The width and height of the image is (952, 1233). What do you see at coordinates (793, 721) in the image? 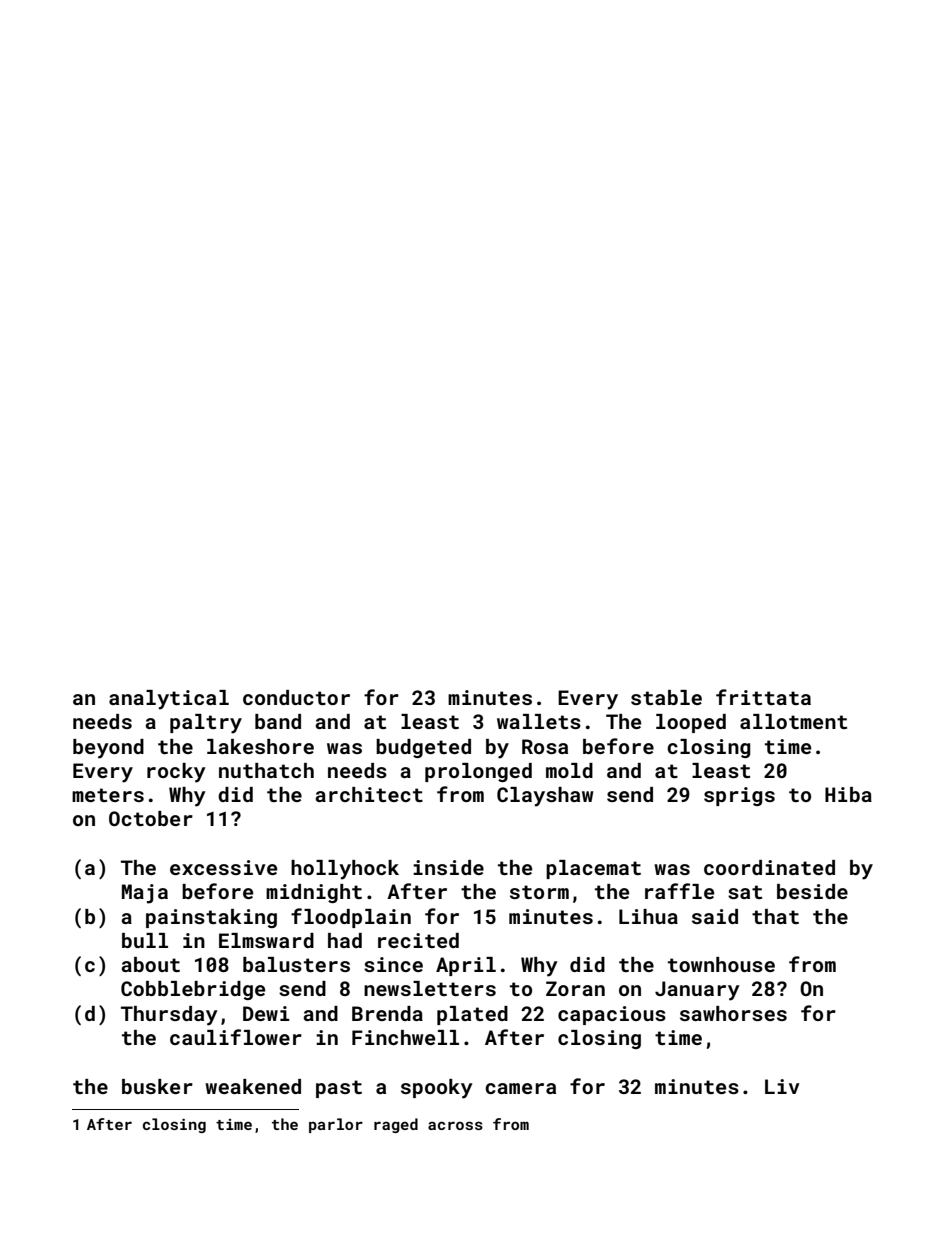
I see `allotment` at bounding box center [793, 721].
